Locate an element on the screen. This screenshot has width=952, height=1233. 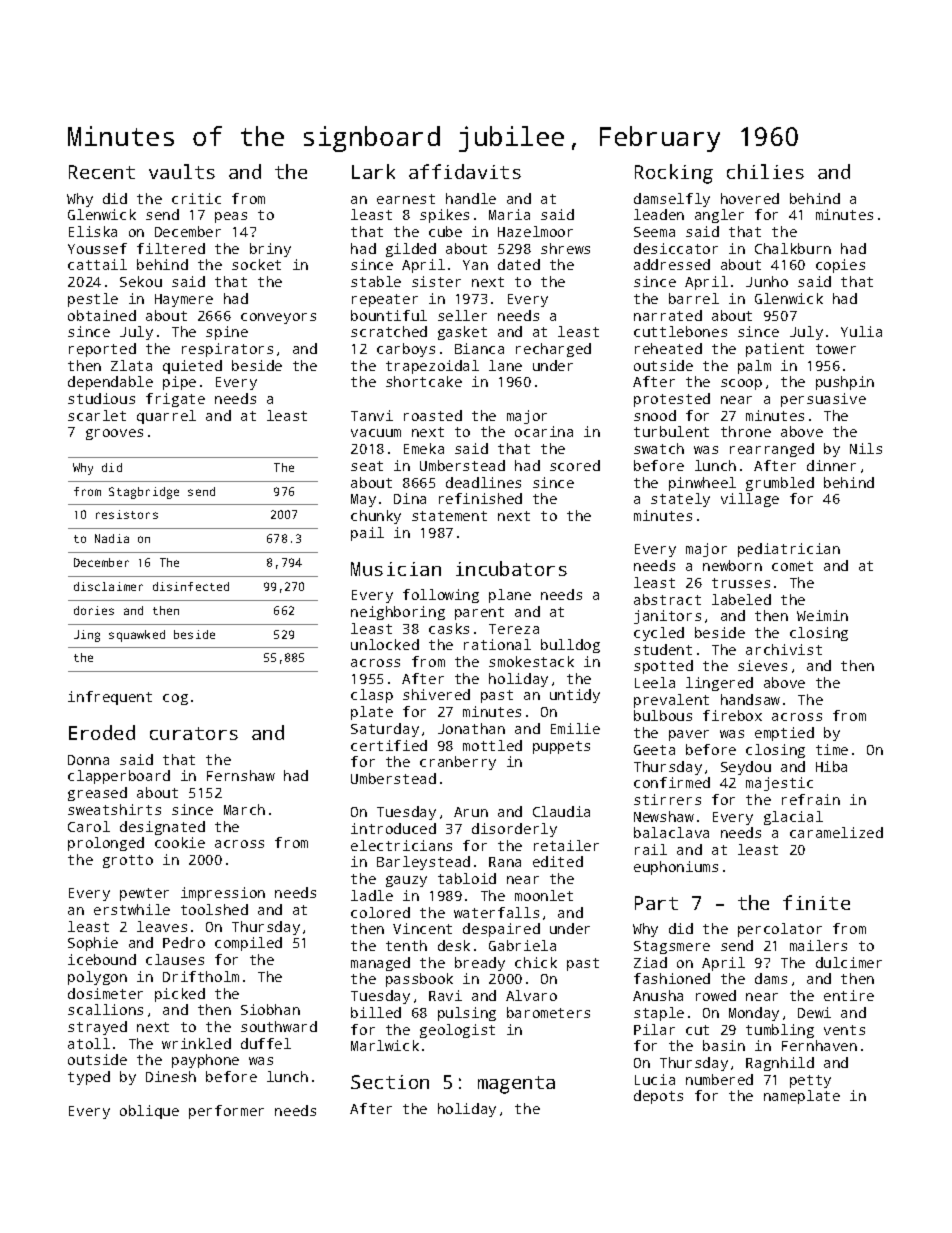
finite is located at coordinates (816, 902).
